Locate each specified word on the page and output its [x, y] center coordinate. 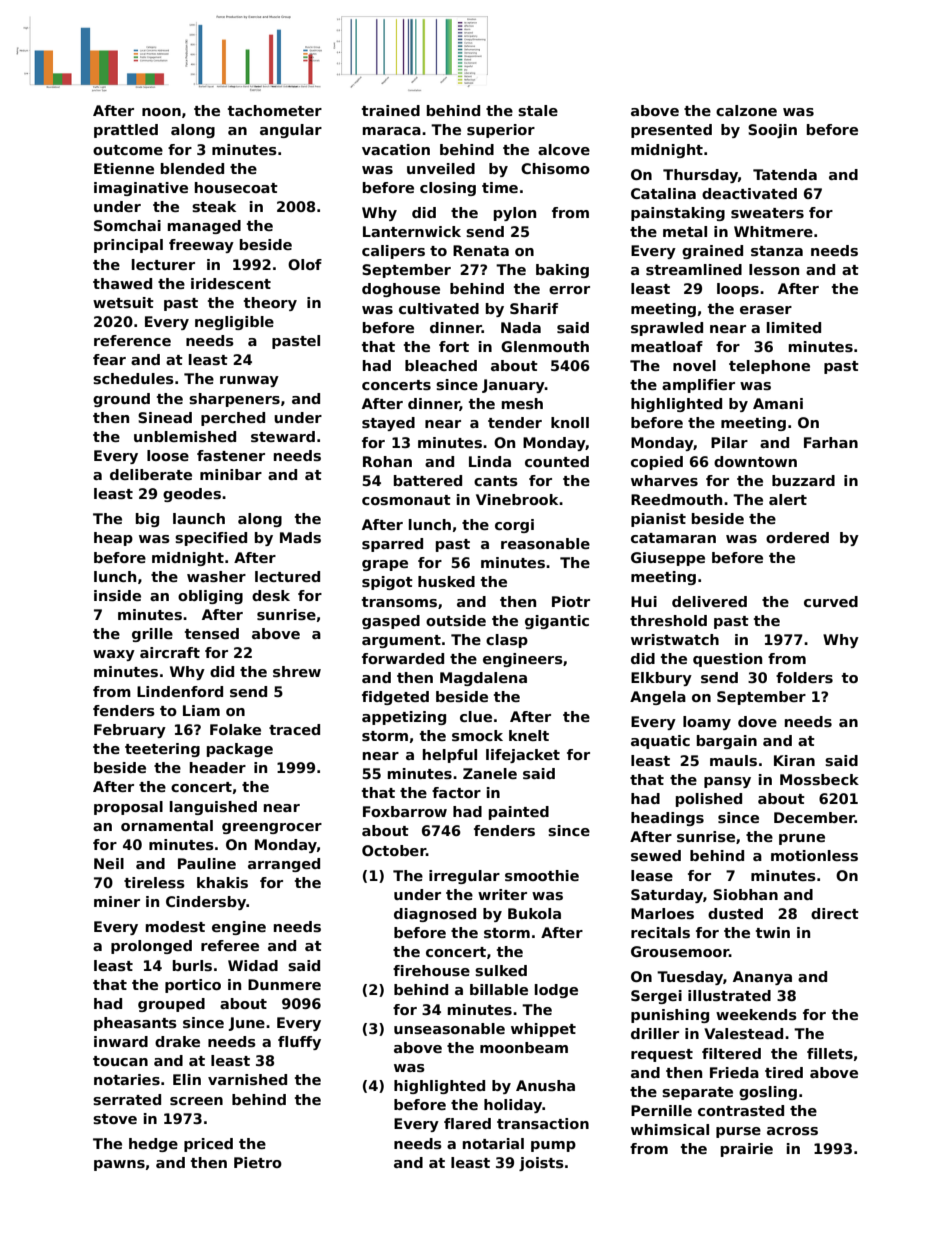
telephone [769, 367]
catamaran [673, 538]
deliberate [151, 474]
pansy [727, 782]
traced [294, 729]
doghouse [401, 290]
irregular [464, 877]
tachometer [275, 110]
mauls [733, 760]
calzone [746, 110]
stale [538, 110]
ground [121, 400]
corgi [514, 526]
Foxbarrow [405, 811]
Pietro [258, 1162]
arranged [284, 865]
